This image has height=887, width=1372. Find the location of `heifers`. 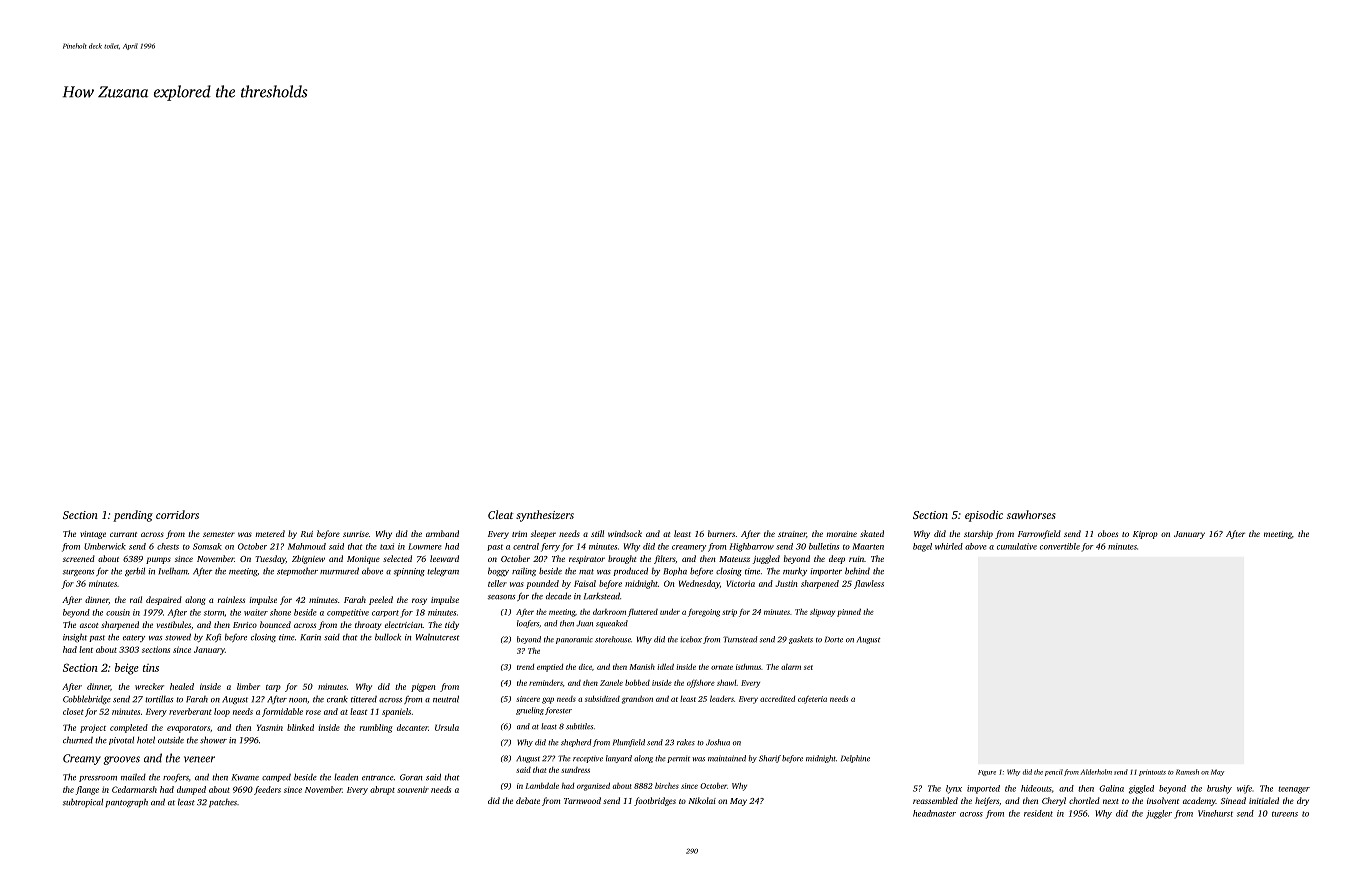

heifers is located at coordinates (987, 801).
